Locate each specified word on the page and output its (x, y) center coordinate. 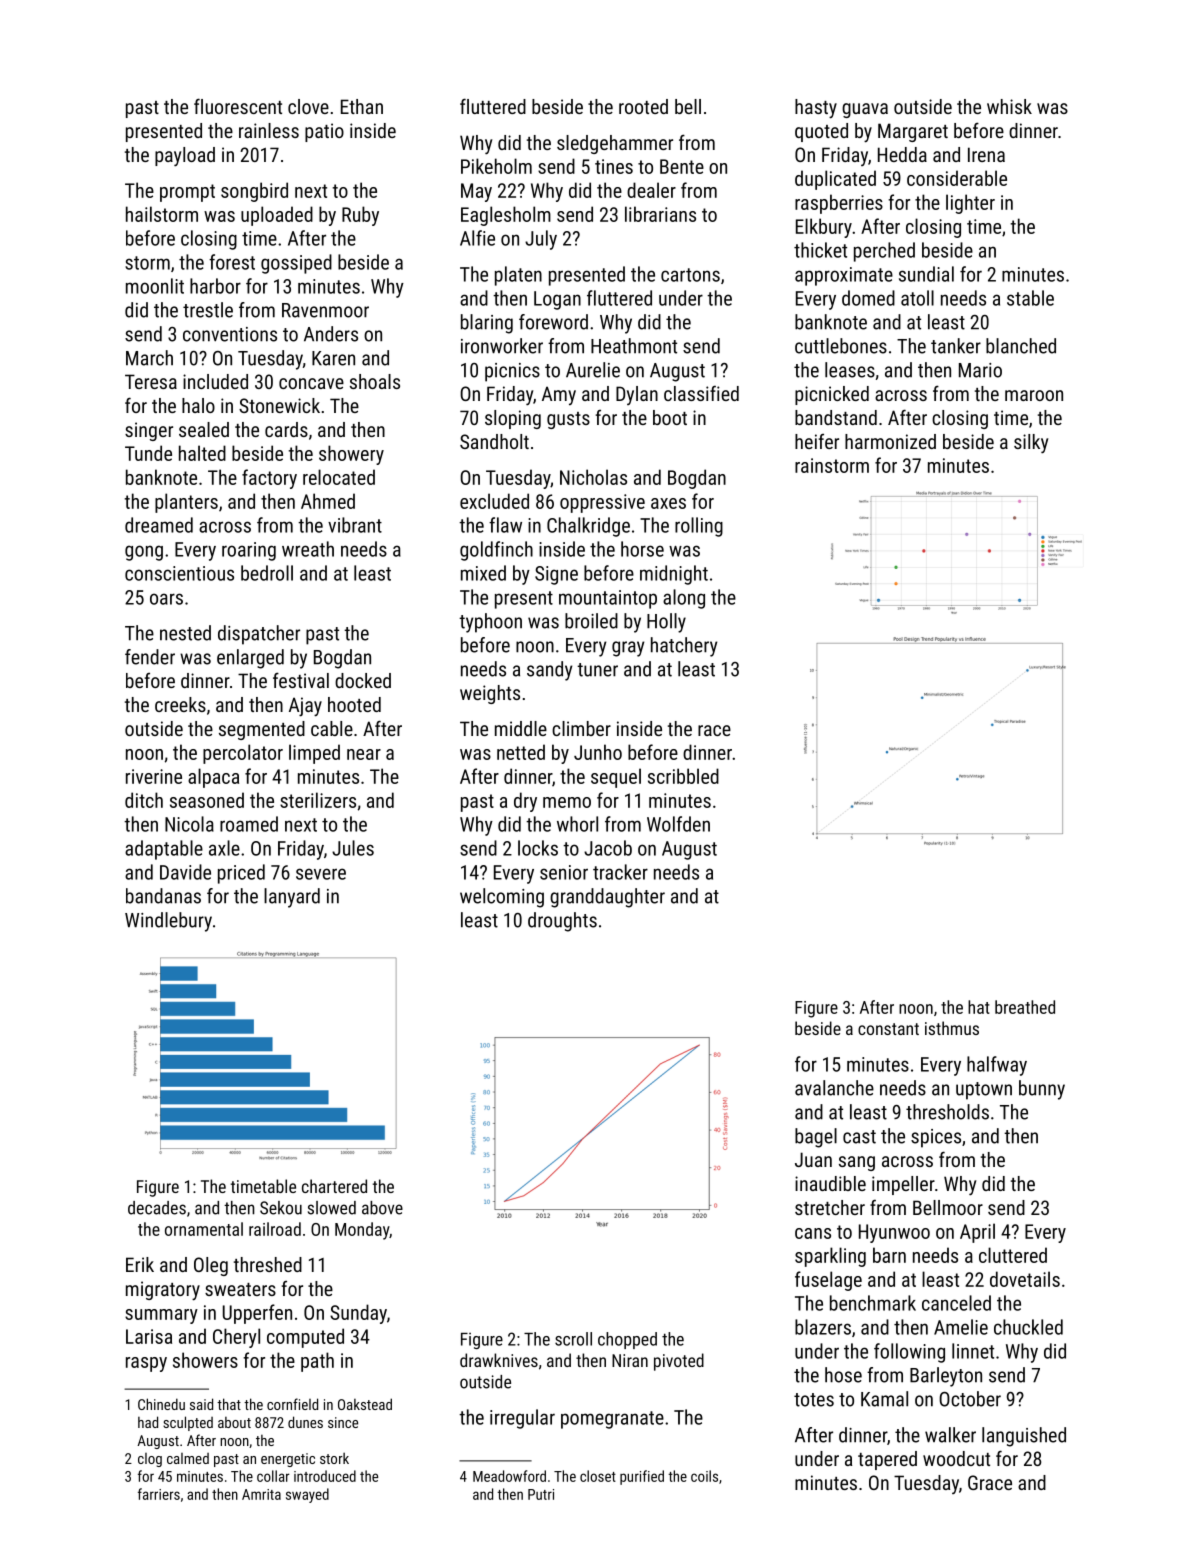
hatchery (684, 647)
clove (308, 106)
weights (490, 694)
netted (521, 752)
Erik (140, 1264)
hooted (354, 704)
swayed (307, 1495)
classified (701, 393)
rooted (643, 106)
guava (865, 110)
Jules (353, 848)
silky (1031, 444)
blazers (823, 1327)
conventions (230, 334)
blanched (1021, 346)
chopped (627, 1340)
